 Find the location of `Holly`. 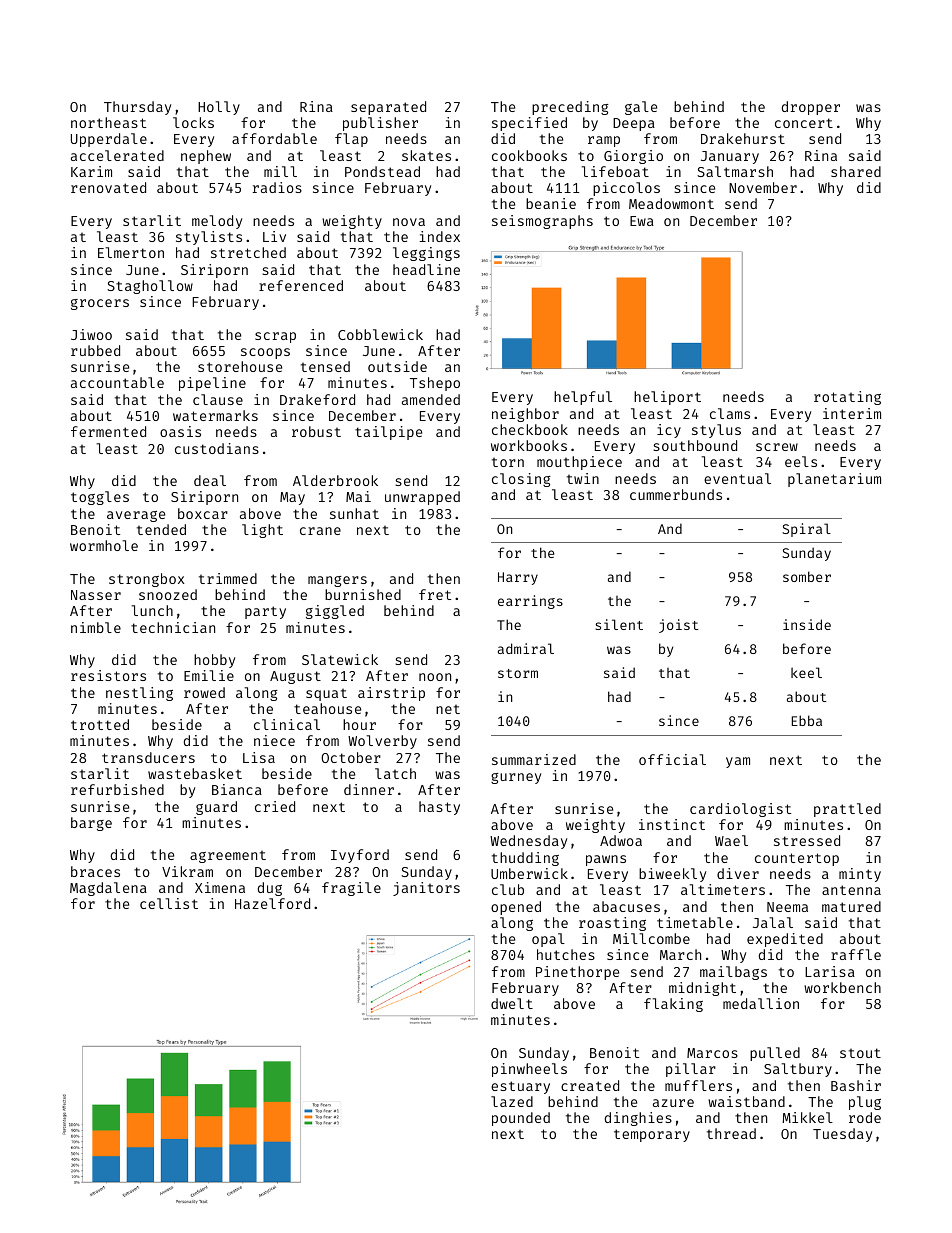

Holly is located at coordinates (219, 108).
